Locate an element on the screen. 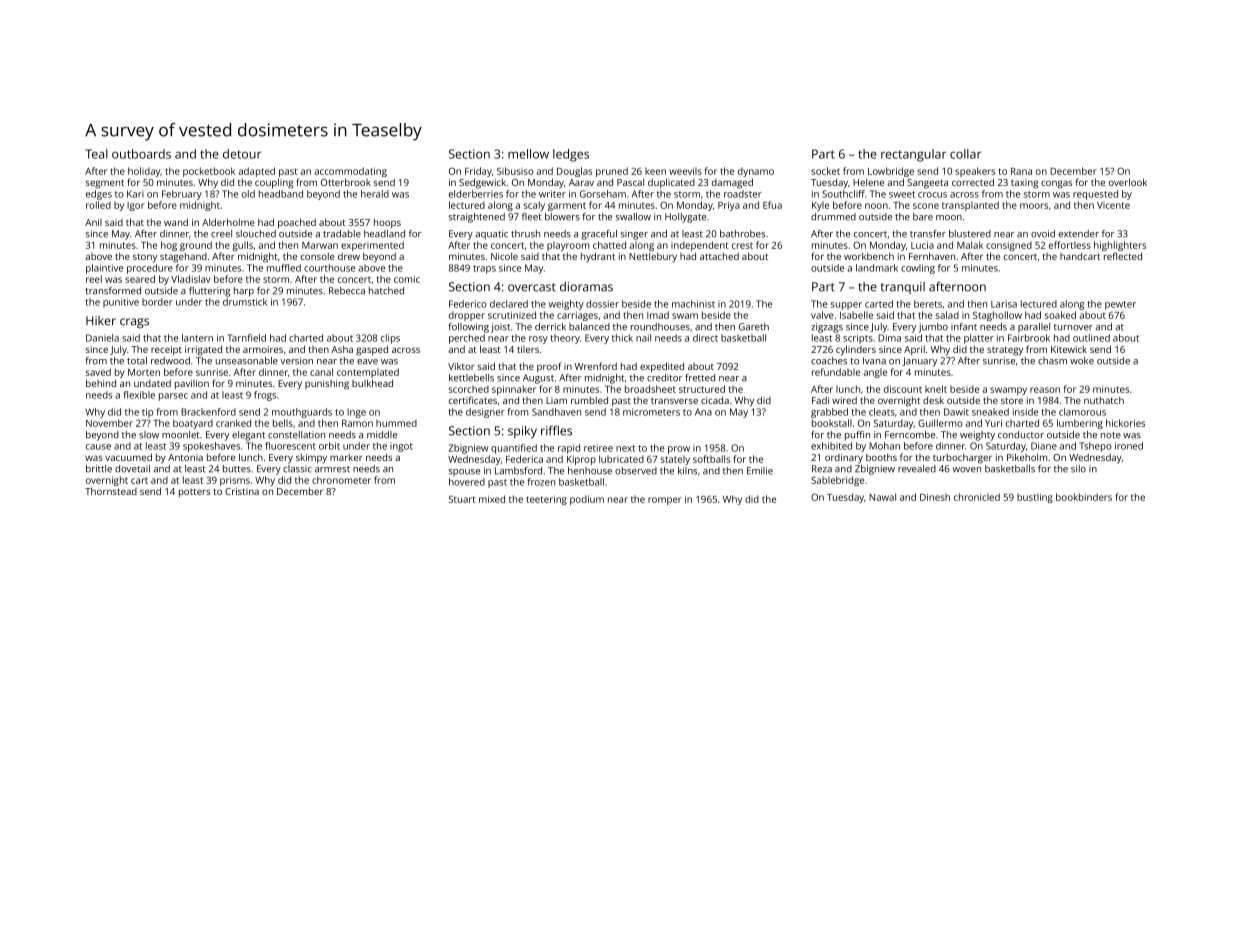  elegant is located at coordinates (248, 436).
